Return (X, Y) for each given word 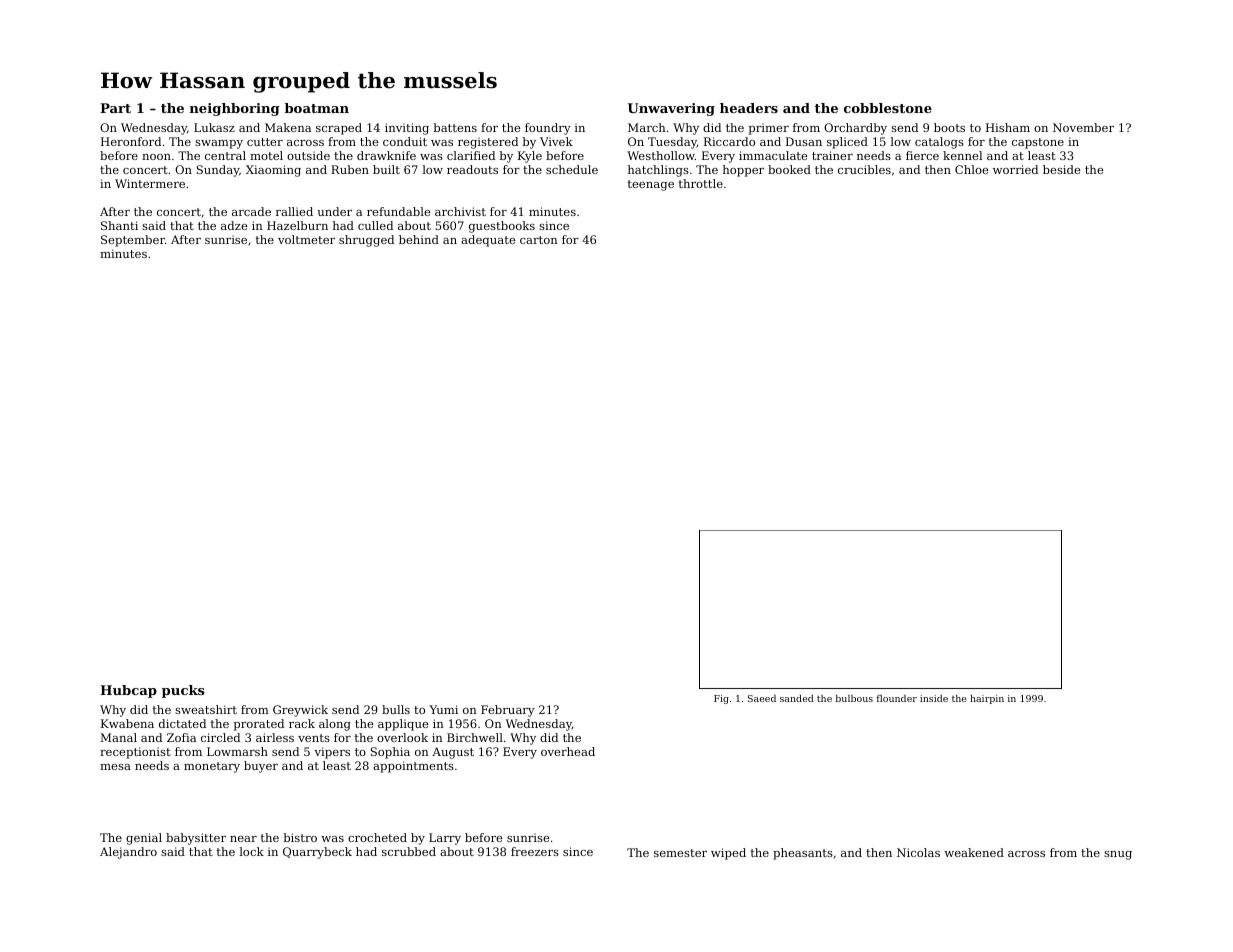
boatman (317, 108)
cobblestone (888, 108)
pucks (183, 691)
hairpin (987, 699)
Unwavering (671, 109)
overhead (568, 751)
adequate (488, 241)
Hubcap (128, 691)
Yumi (443, 709)
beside (1061, 169)
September (133, 241)
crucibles (864, 169)
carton (539, 240)
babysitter (196, 839)
